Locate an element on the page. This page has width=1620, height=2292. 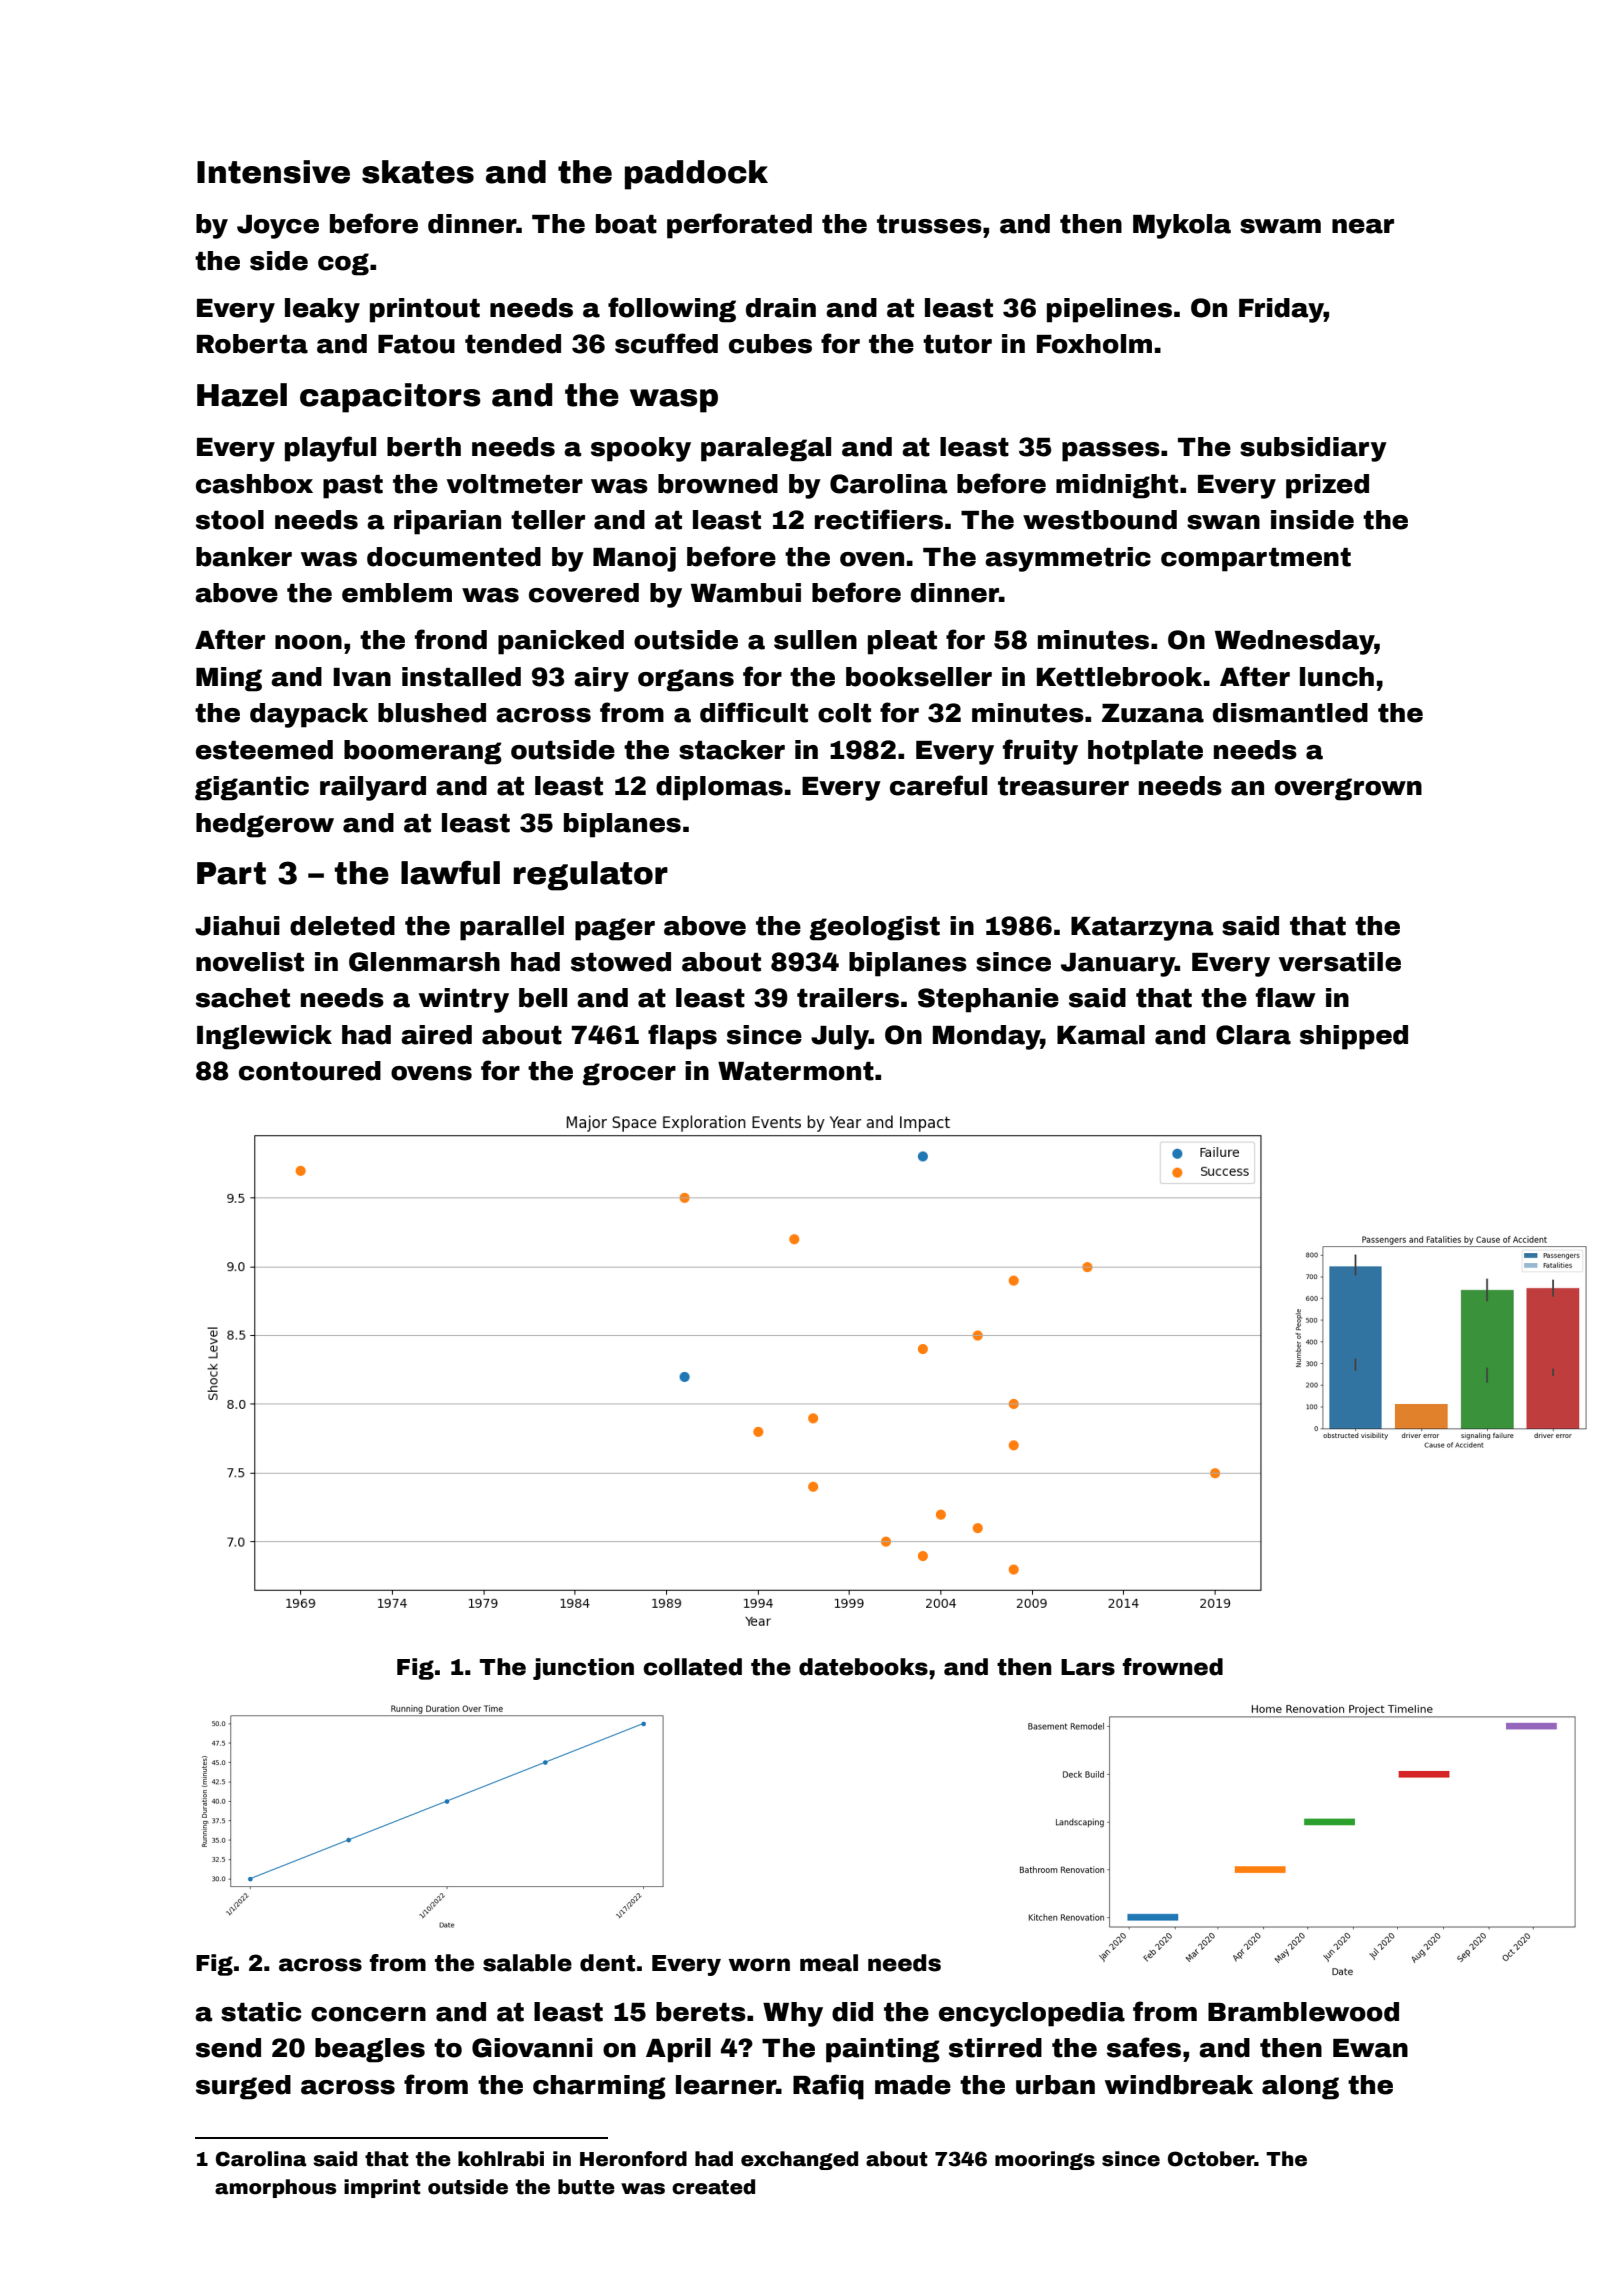
Intensive is located at coordinates (273, 172).
